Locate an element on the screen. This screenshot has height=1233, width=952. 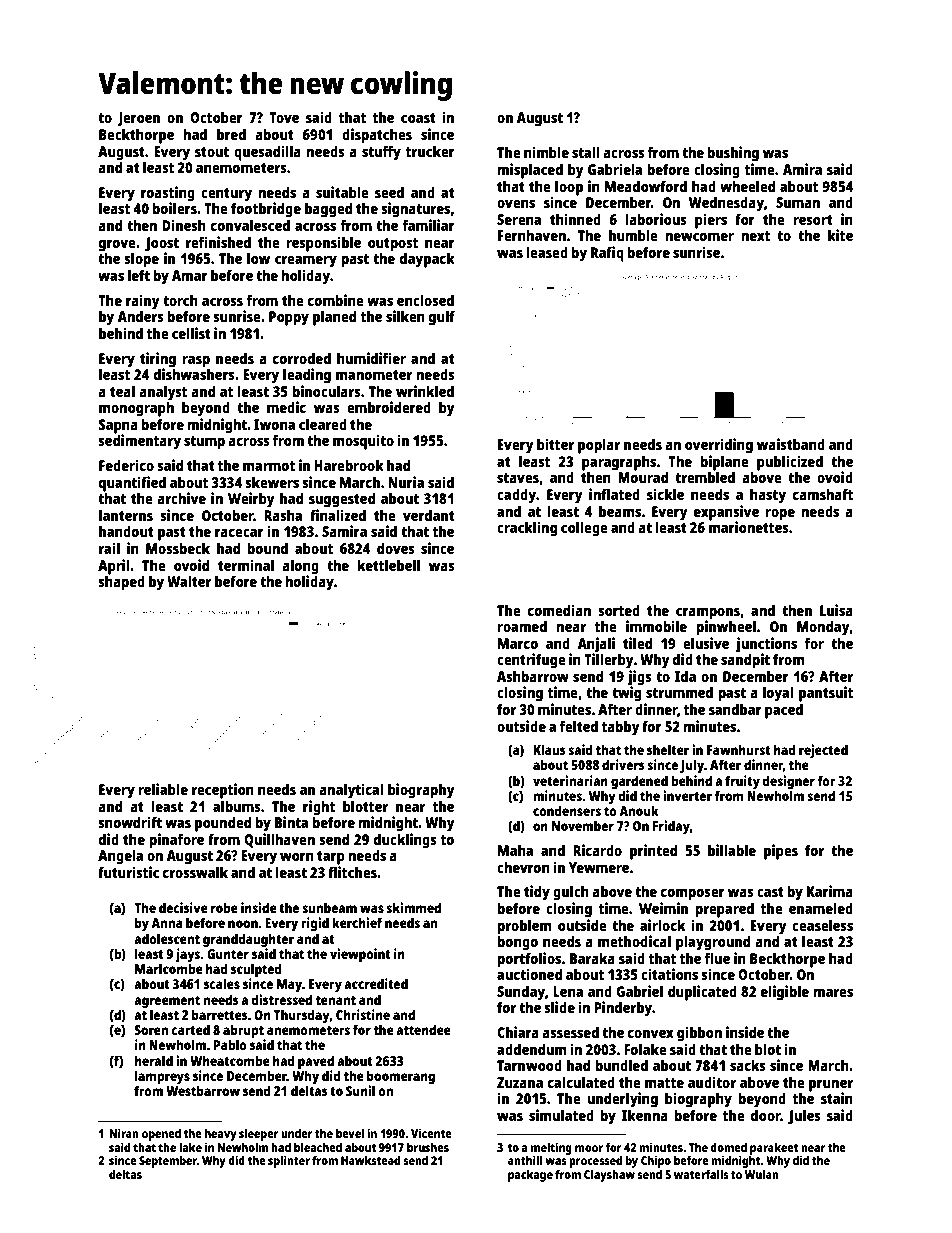
shelter is located at coordinates (668, 749).
